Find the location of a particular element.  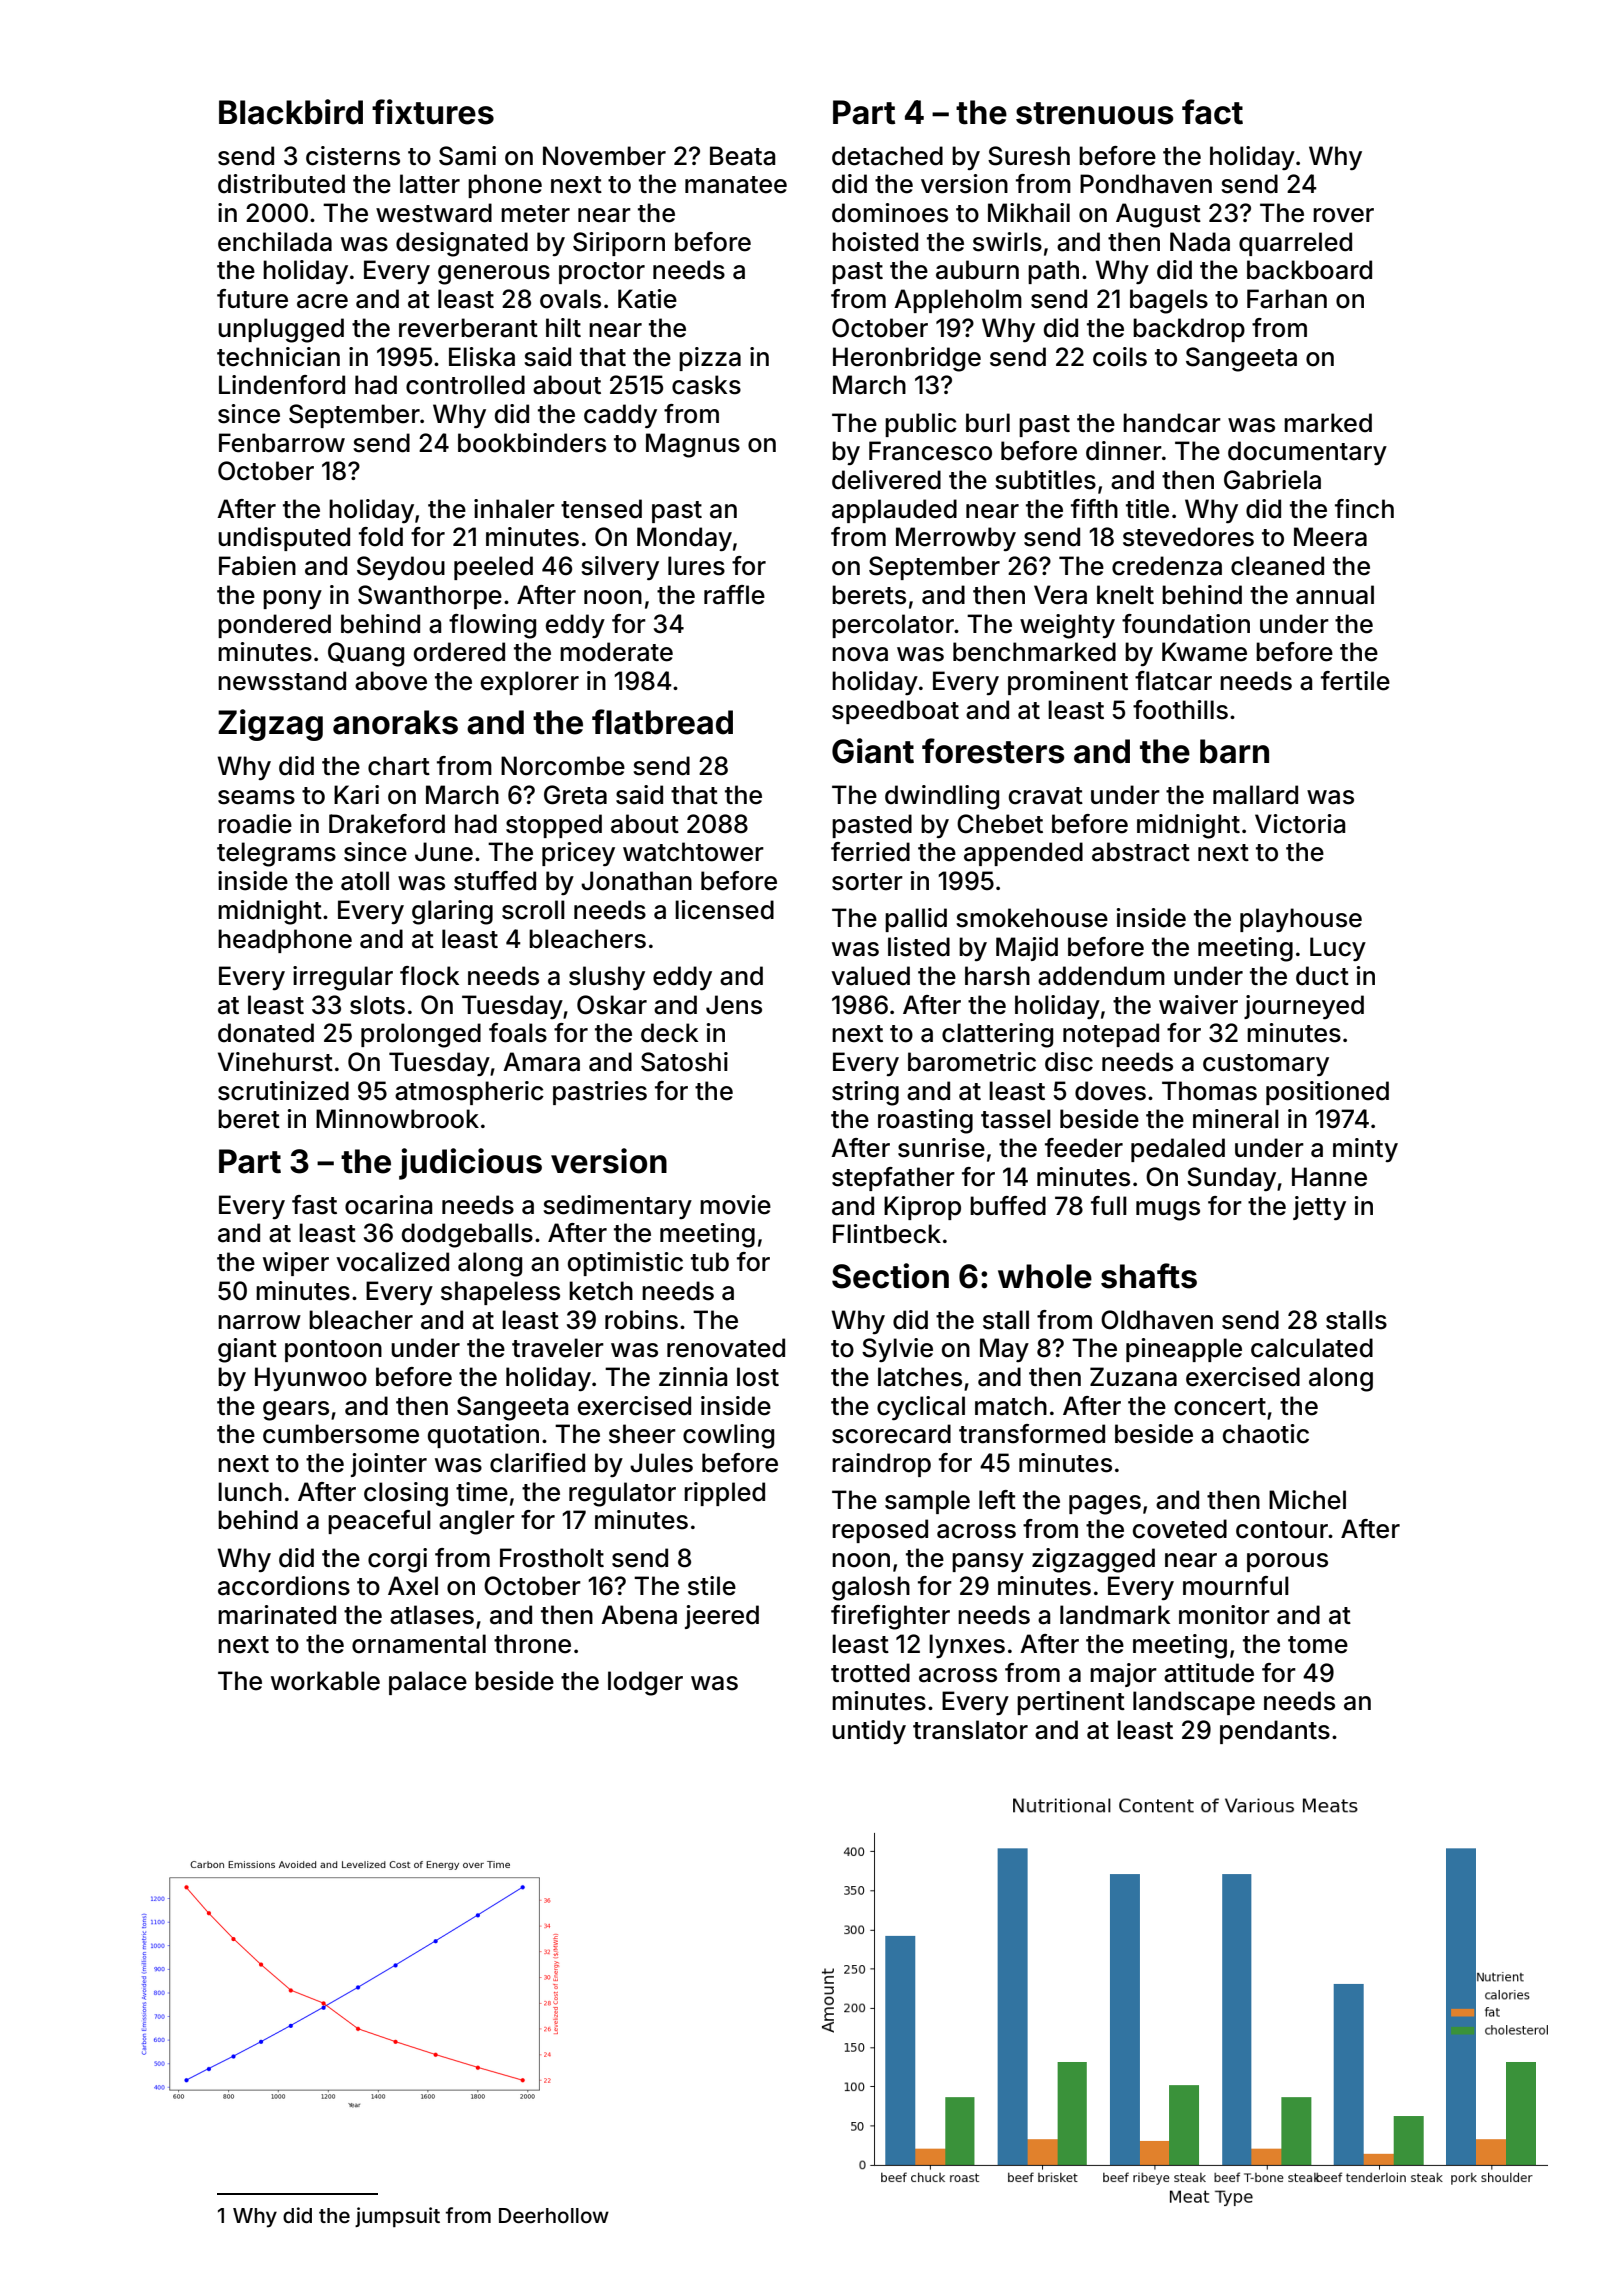

watchtower is located at coordinates (693, 852).
